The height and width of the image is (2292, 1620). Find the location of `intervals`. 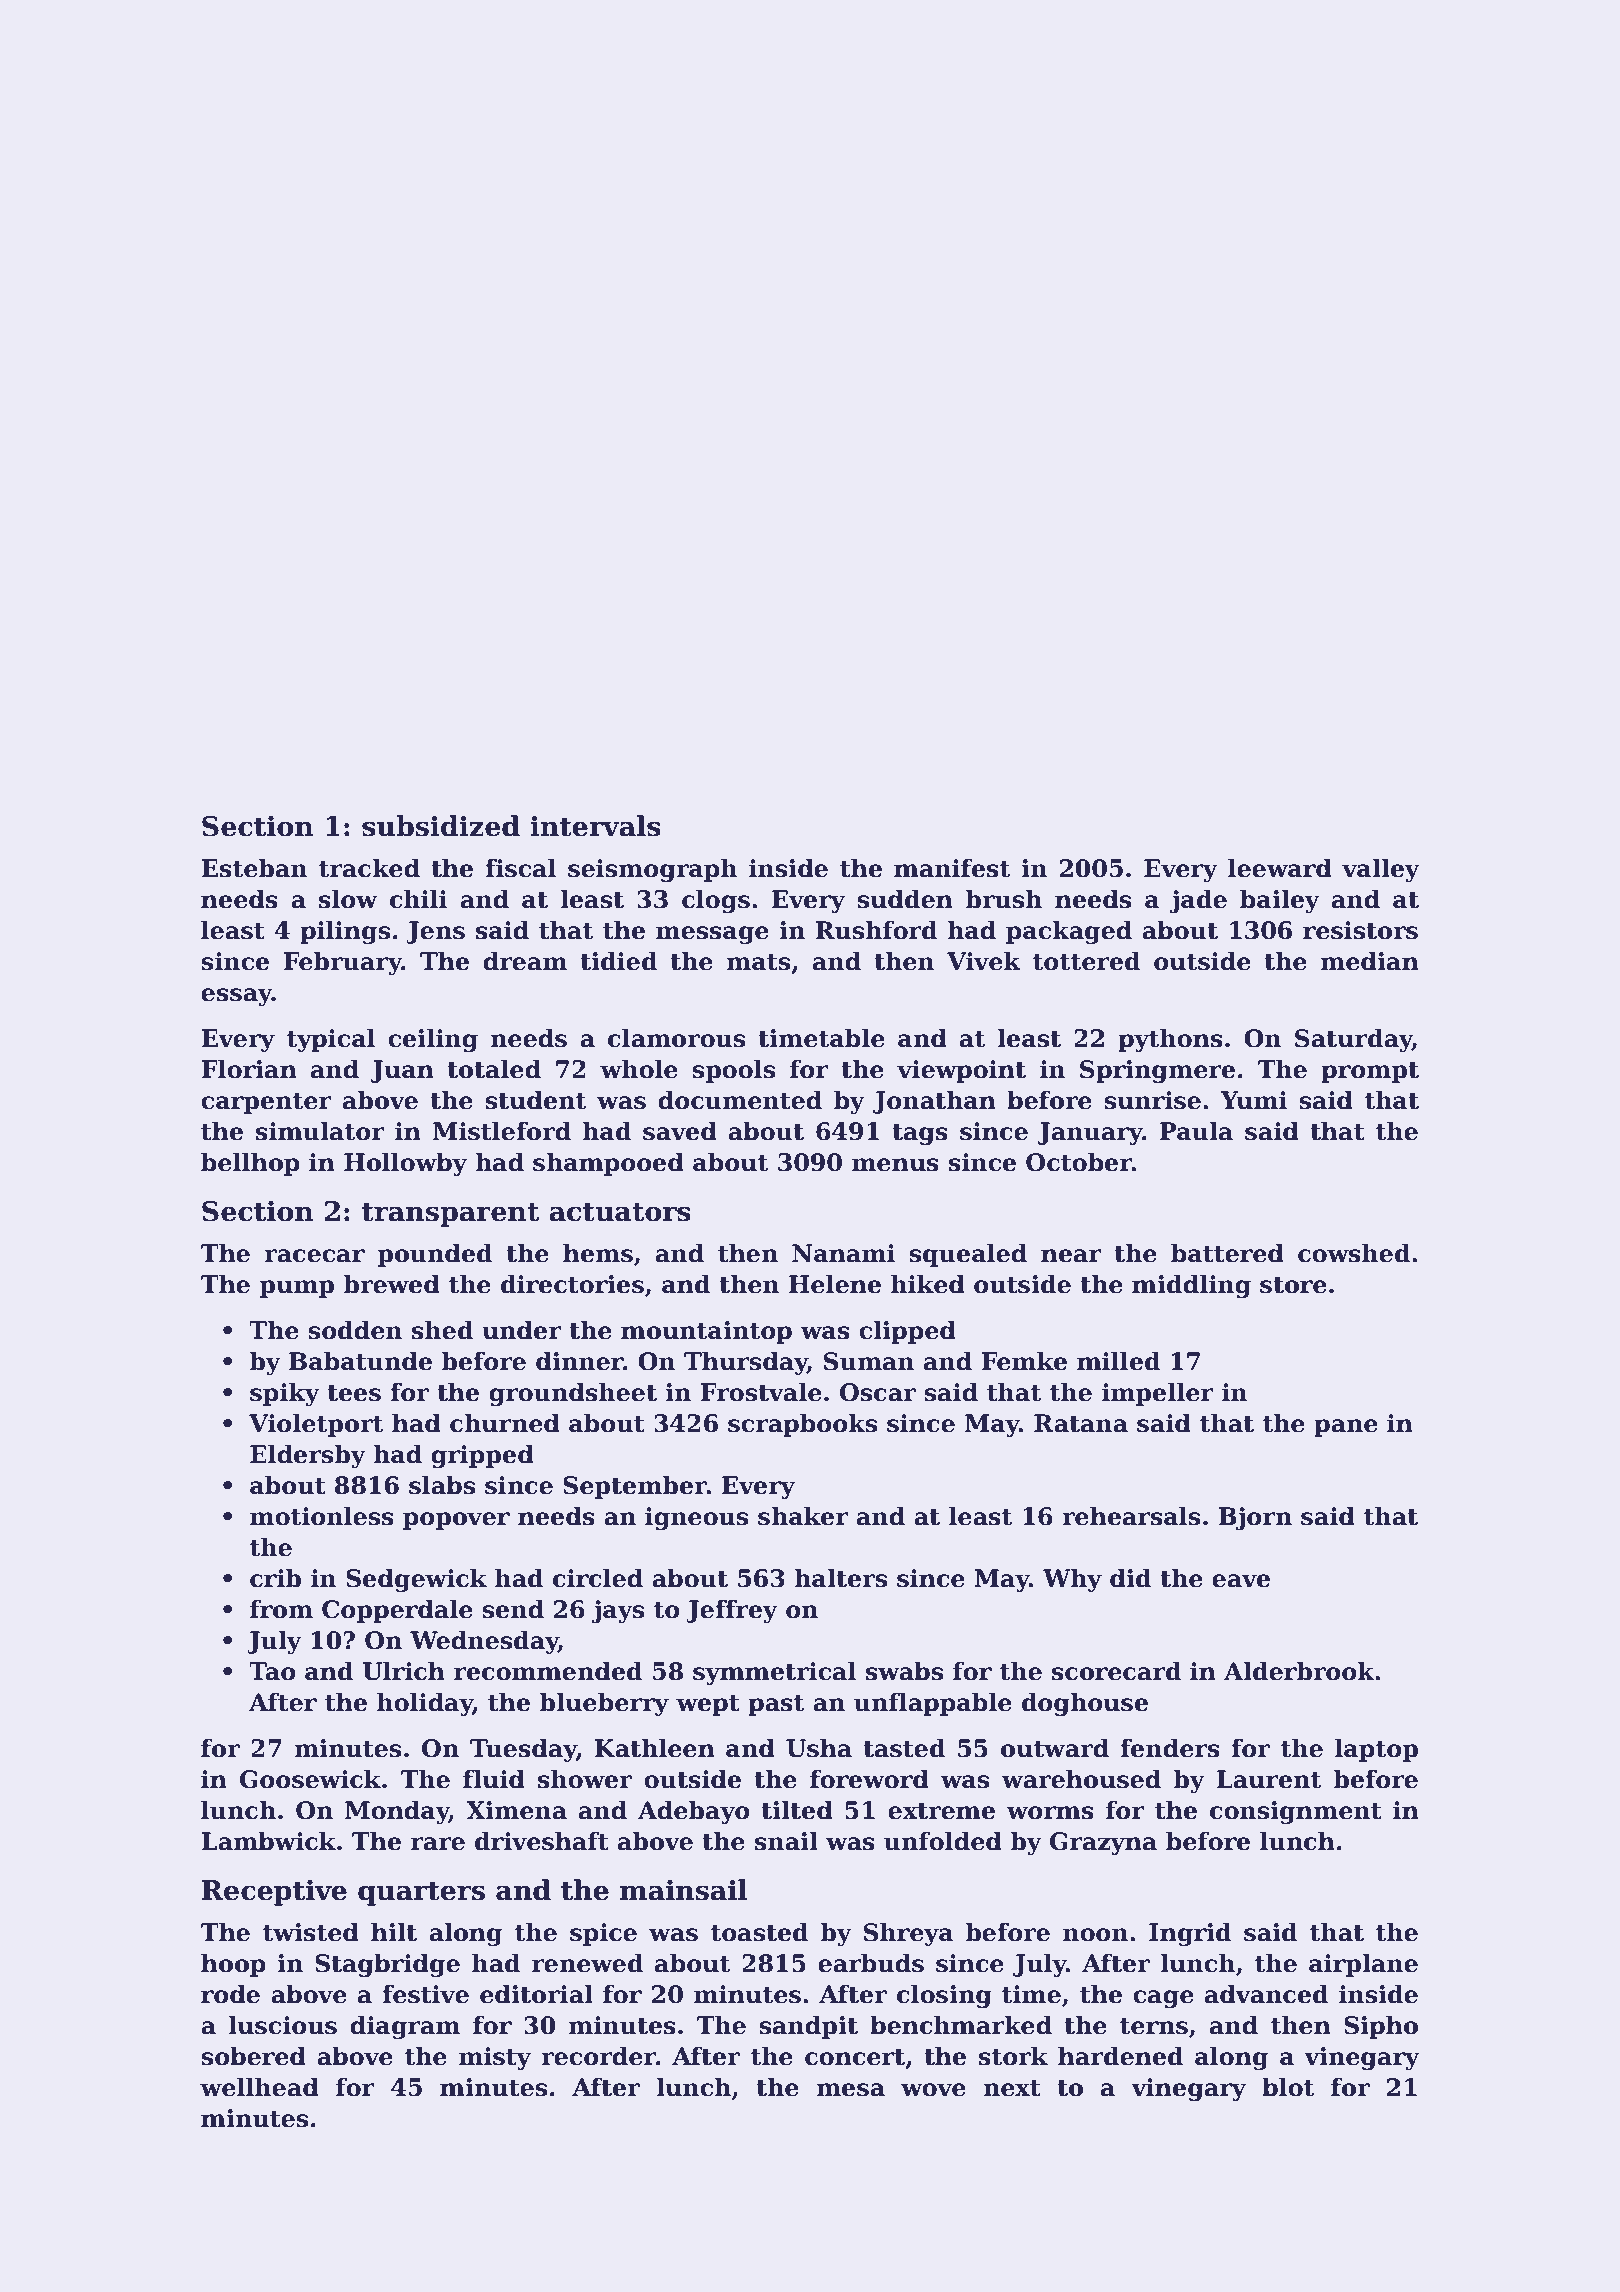

intervals is located at coordinates (595, 826).
